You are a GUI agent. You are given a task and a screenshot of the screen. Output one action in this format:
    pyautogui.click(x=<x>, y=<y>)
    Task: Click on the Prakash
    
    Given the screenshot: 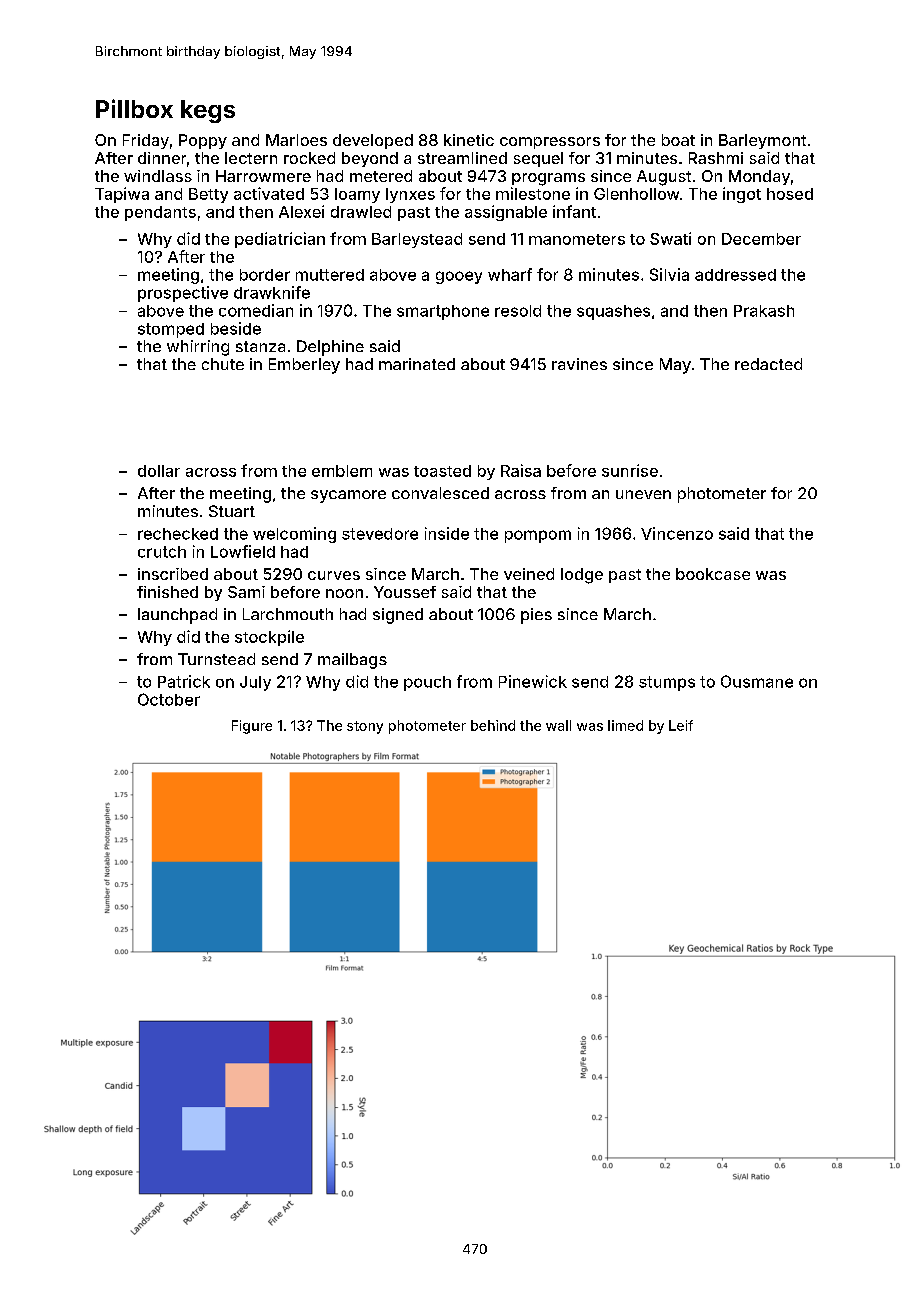 What is the action you would take?
    pyautogui.click(x=764, y=311)
